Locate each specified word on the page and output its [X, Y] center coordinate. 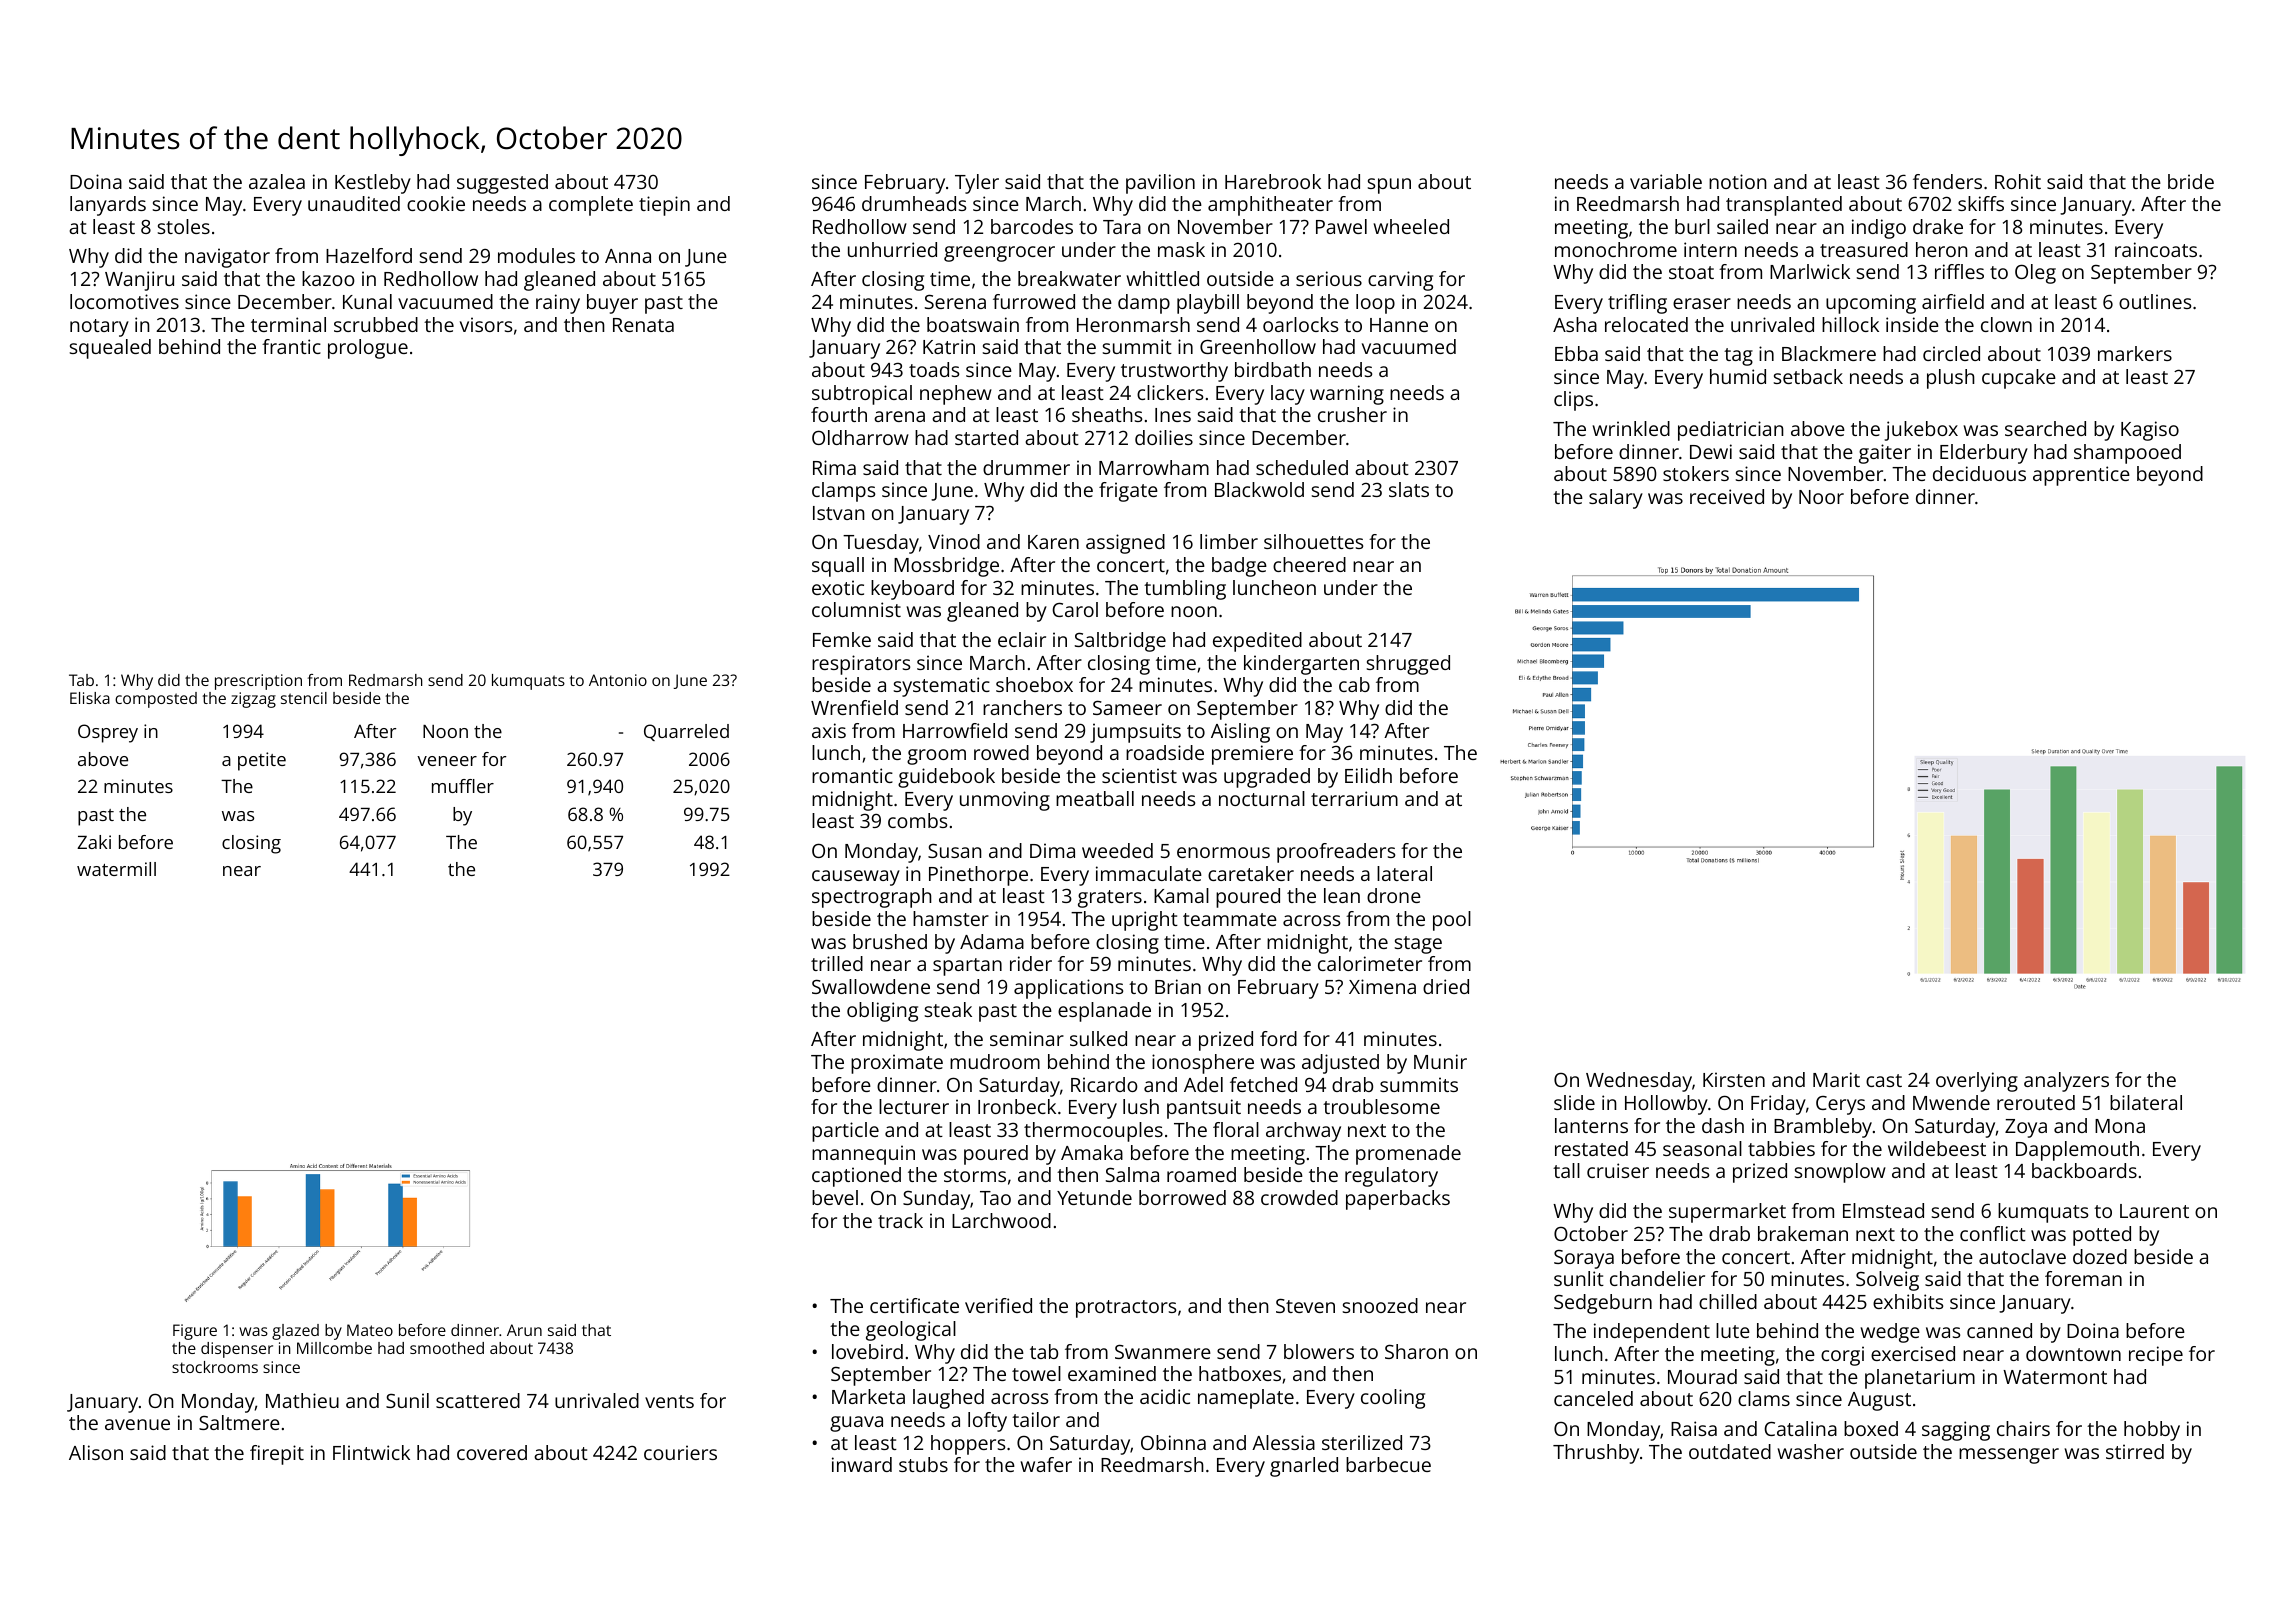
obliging [882, 1012]
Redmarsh [386, 680]
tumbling [1185, 590]
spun [1389, 186]
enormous [1223, 852]
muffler [463, 786]
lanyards [108, 206]
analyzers [2066, 1082]
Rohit [2018, 181]
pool [1452, 921]
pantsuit [1204, 1109]
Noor [1821, 497]
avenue [137, 1424]
